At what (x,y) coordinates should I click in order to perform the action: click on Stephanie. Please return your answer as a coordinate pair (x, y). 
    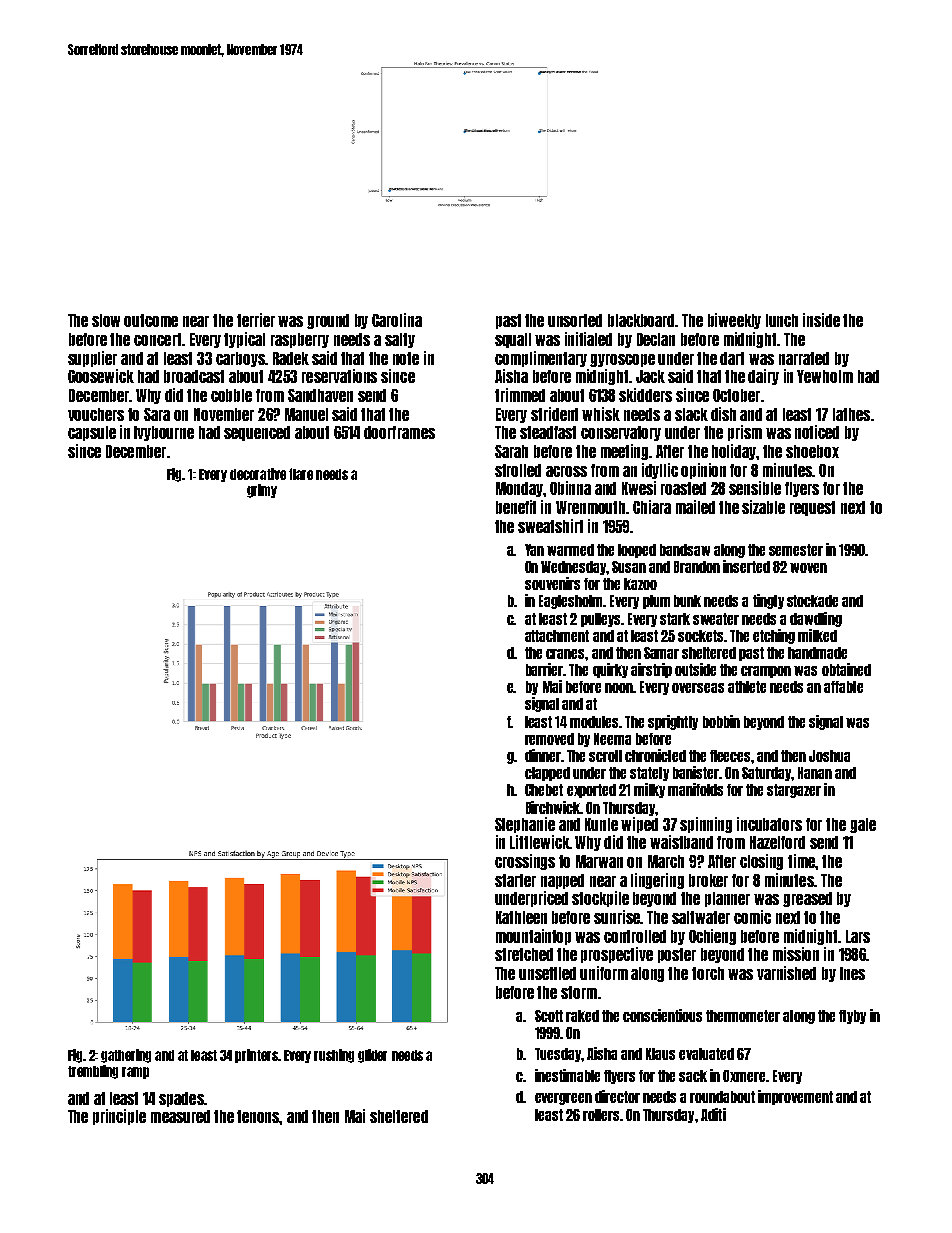
    Looking at the image, I should click on (525, 825).
